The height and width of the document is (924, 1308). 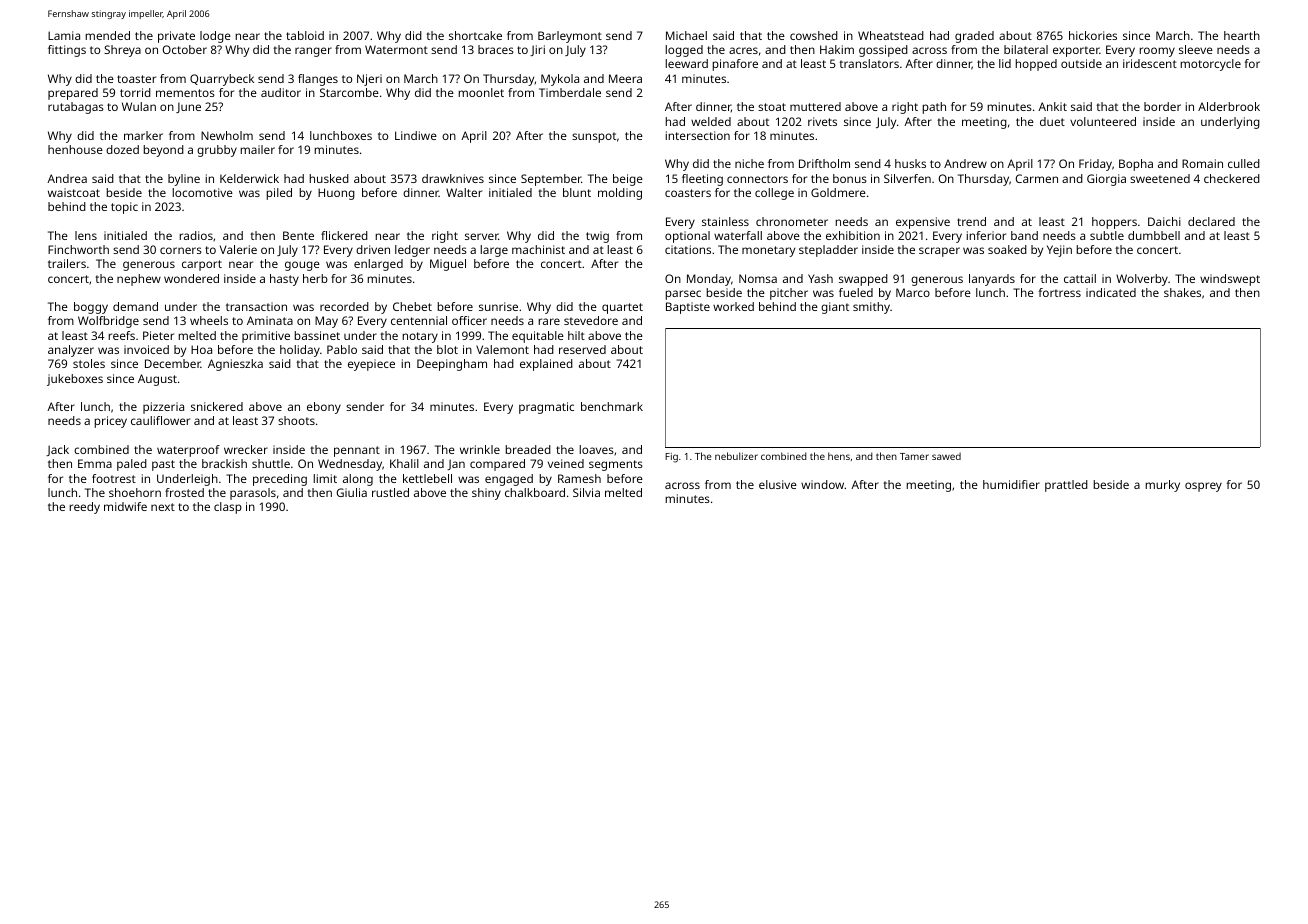 What do you see at coordinates (84, 508) in the document?
I see `reedy` at bounding box center [84, 508].
